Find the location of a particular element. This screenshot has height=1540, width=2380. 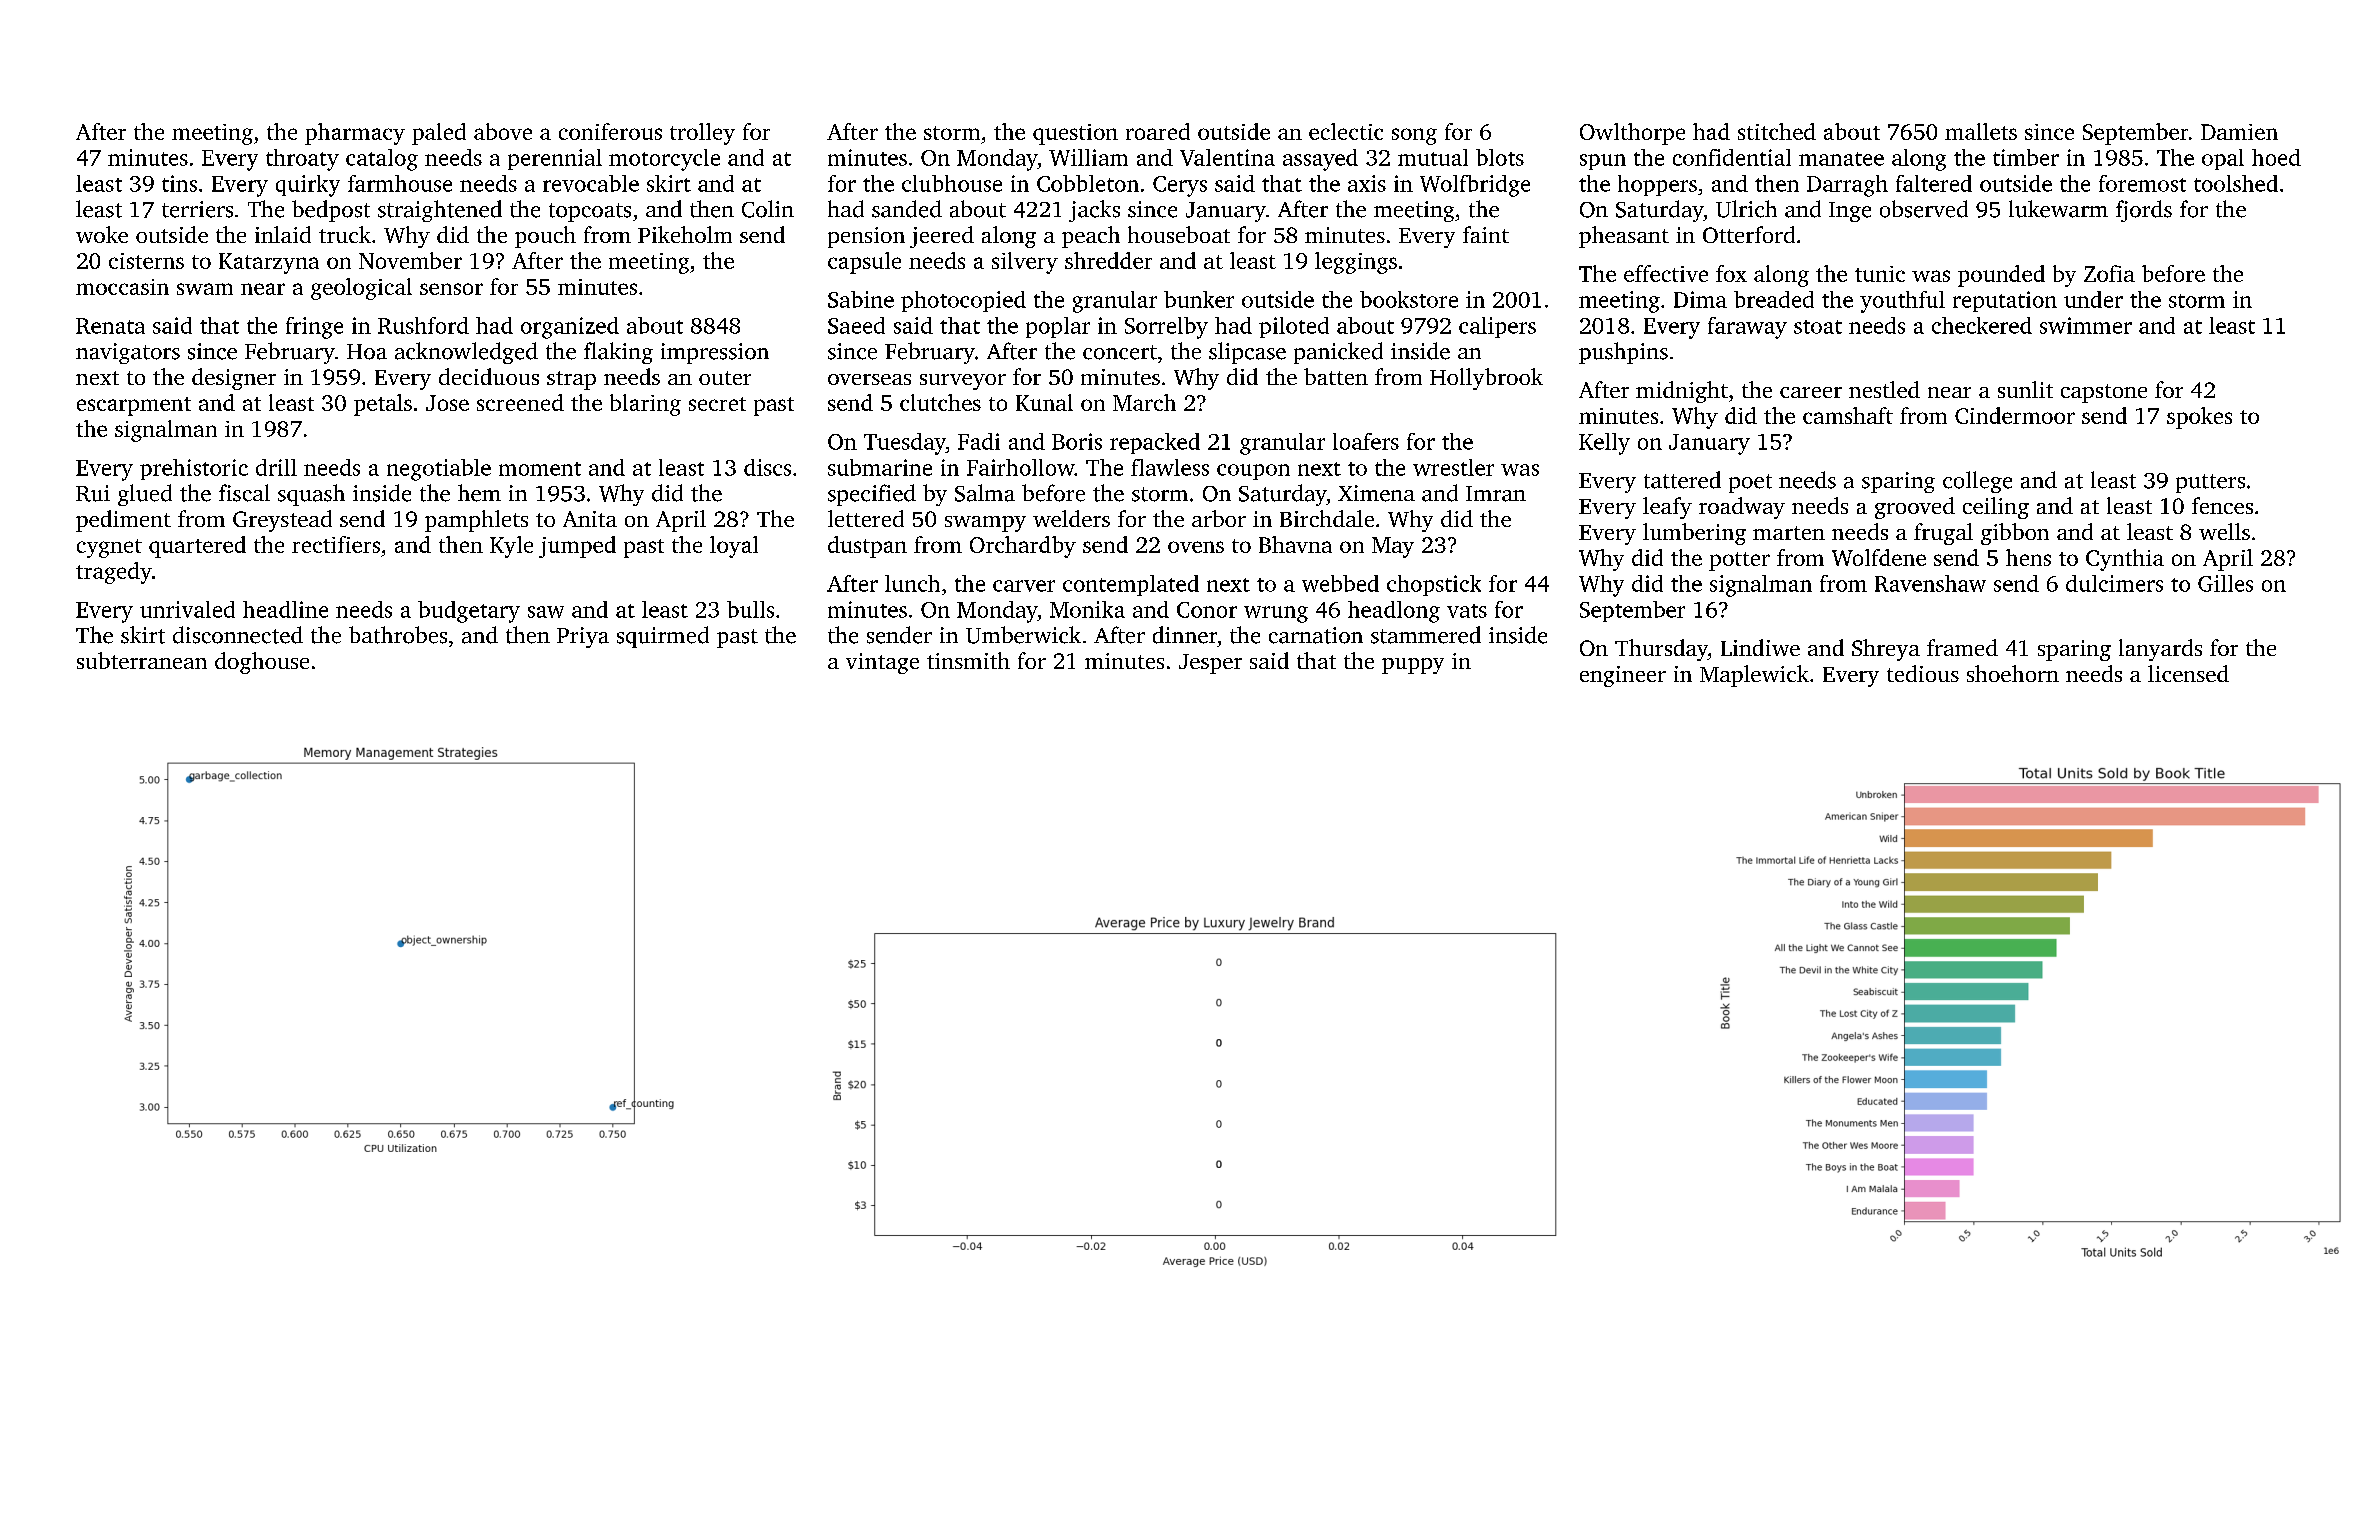

leggings is located at coordinates (1356, 263).
